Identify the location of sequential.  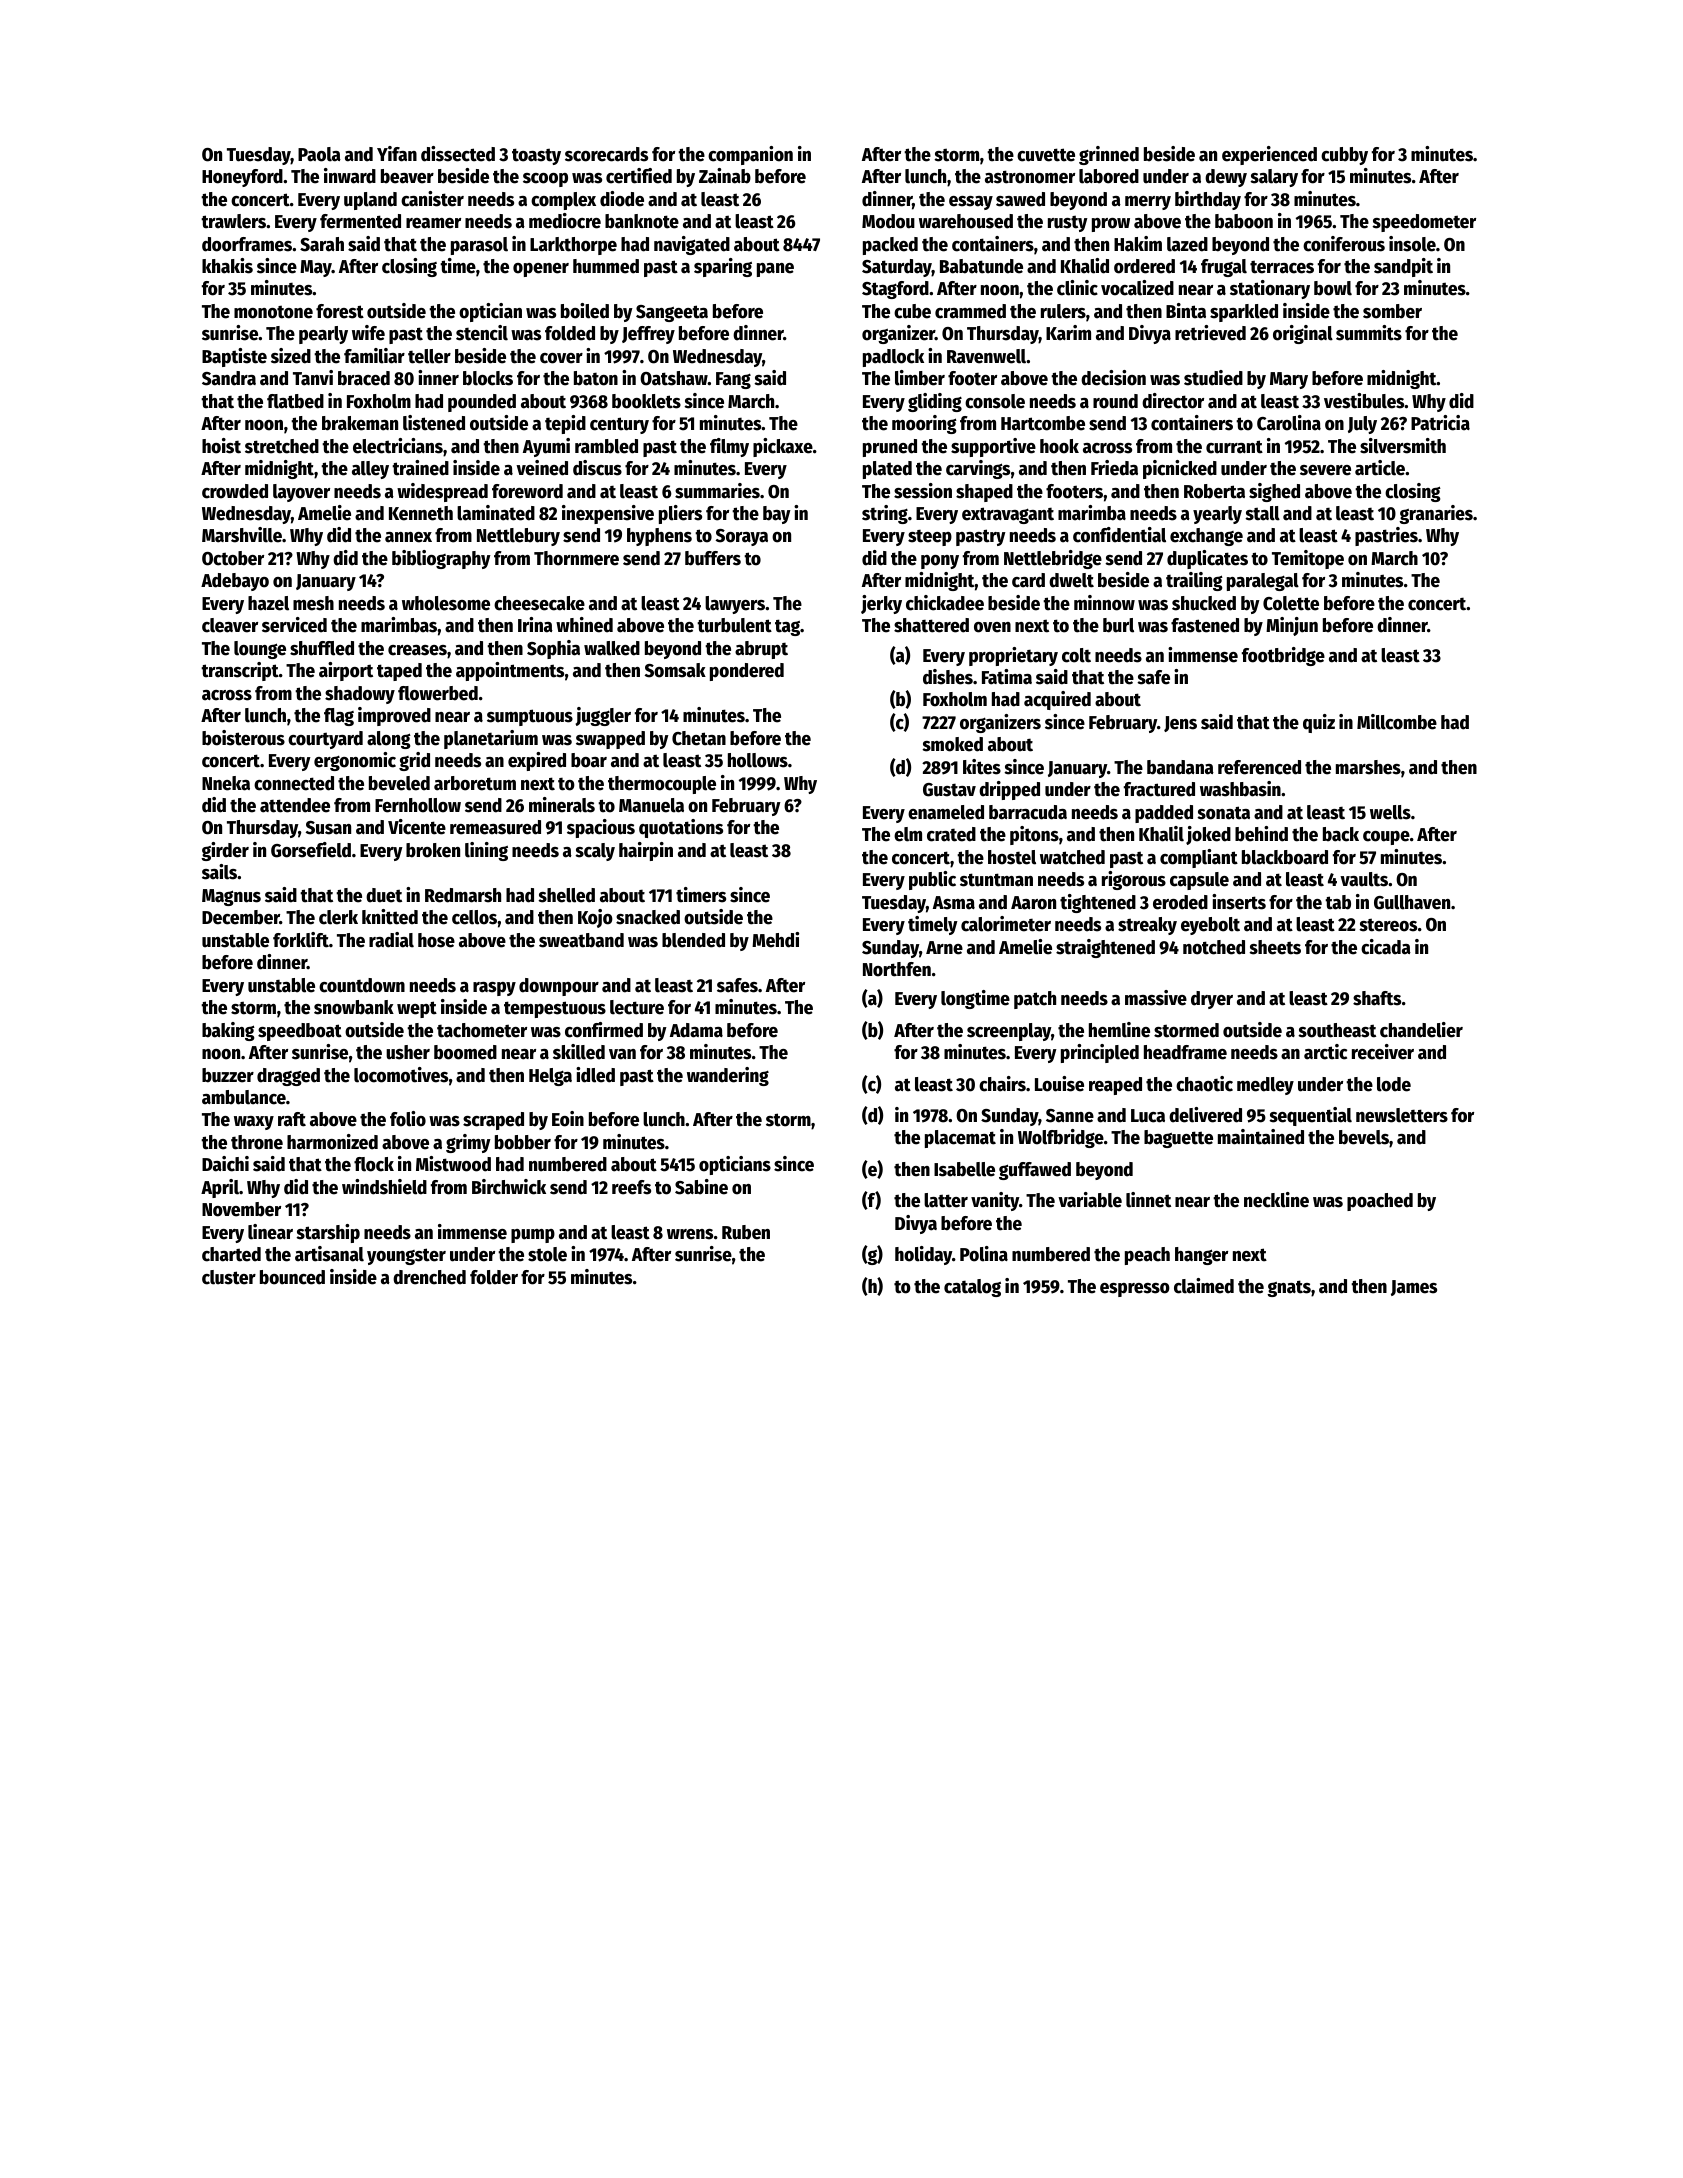
(1310, 1116).
